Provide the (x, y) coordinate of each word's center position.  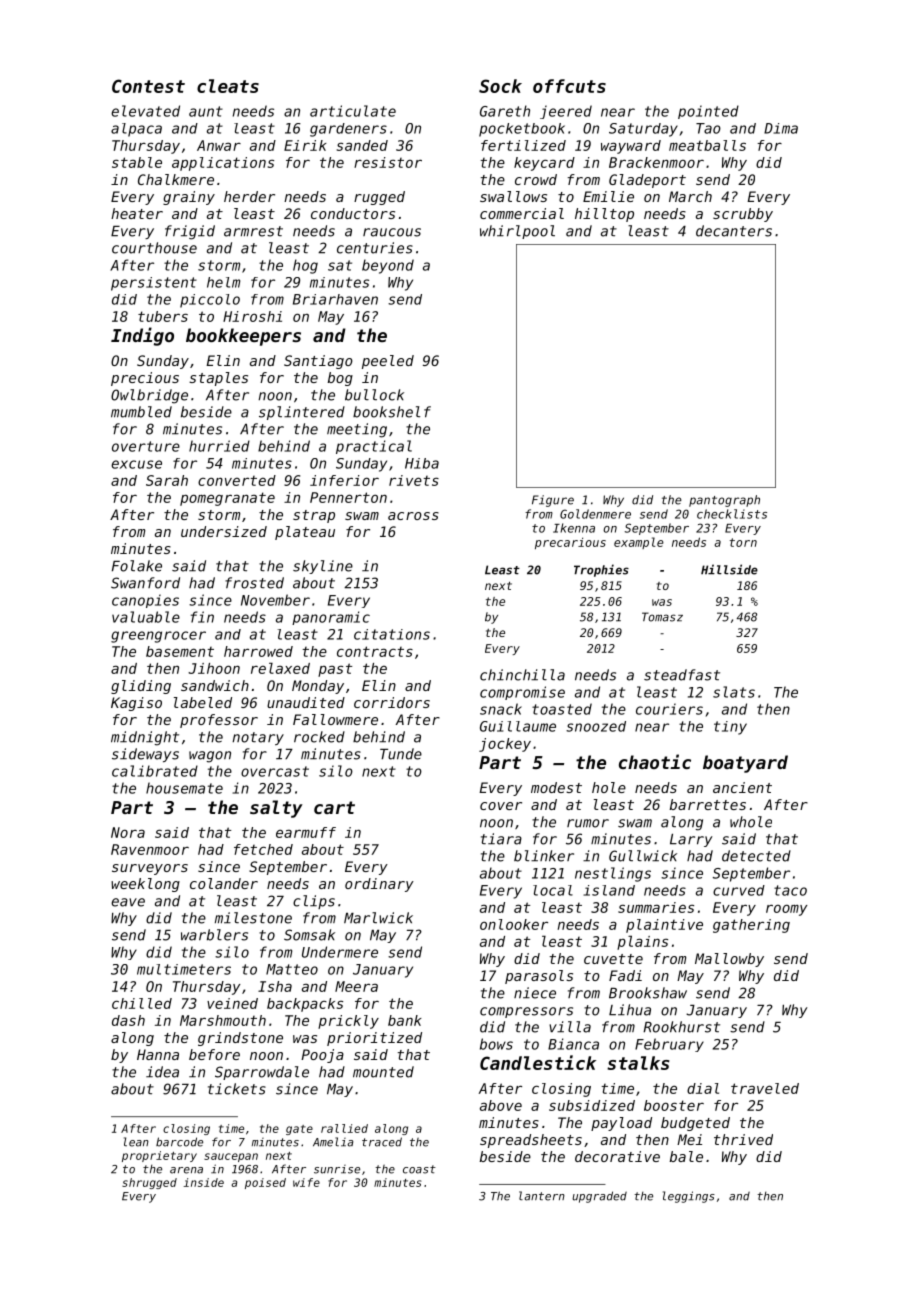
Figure (553, 501)
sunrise (337, 1169)
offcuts (569, 86)
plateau (305, 533)
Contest (148, 86)
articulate (353, 111)
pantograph (724, 501)
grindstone (240, 1039)
